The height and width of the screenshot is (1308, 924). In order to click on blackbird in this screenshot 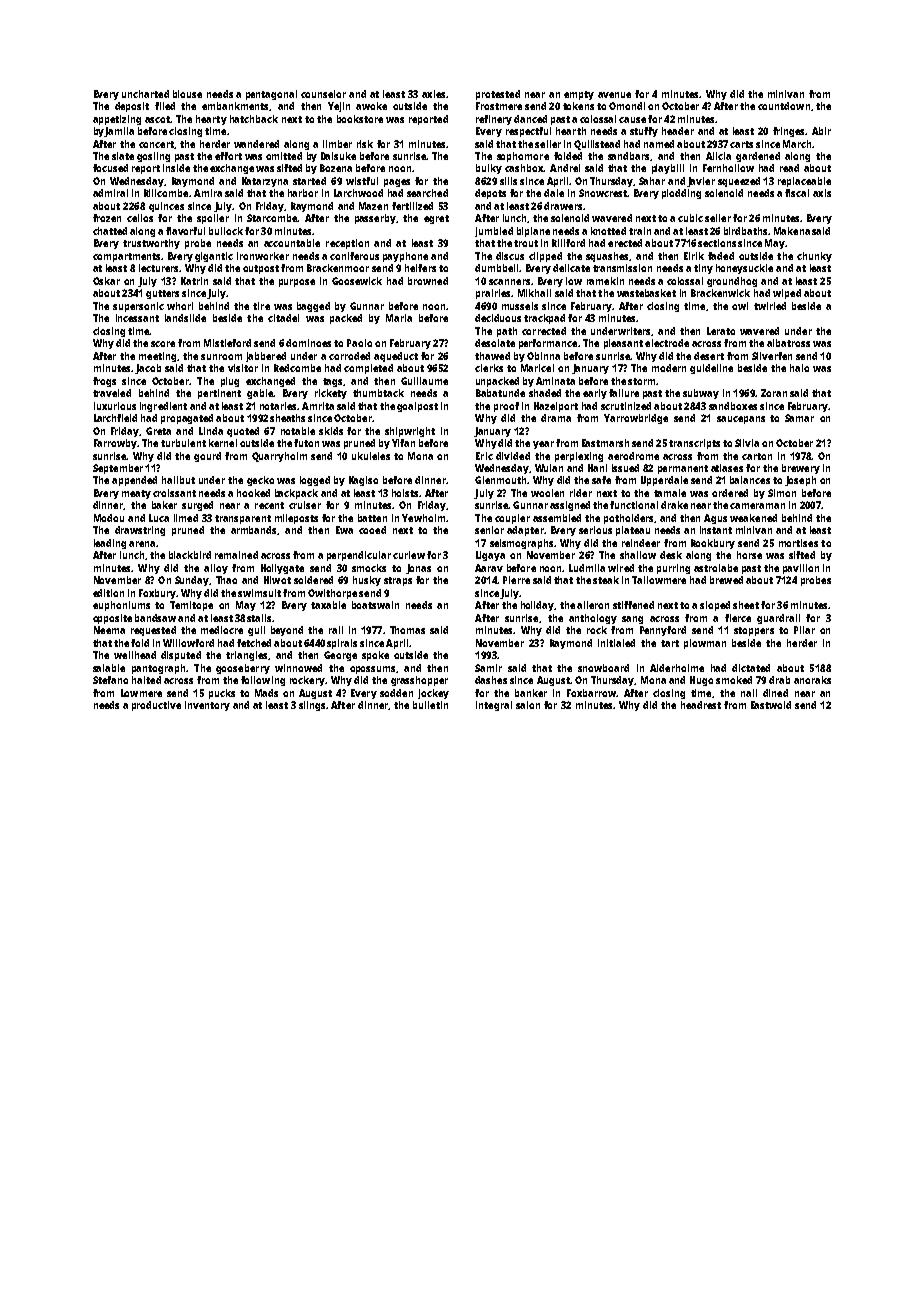, I will do `click(190, 555)`.
